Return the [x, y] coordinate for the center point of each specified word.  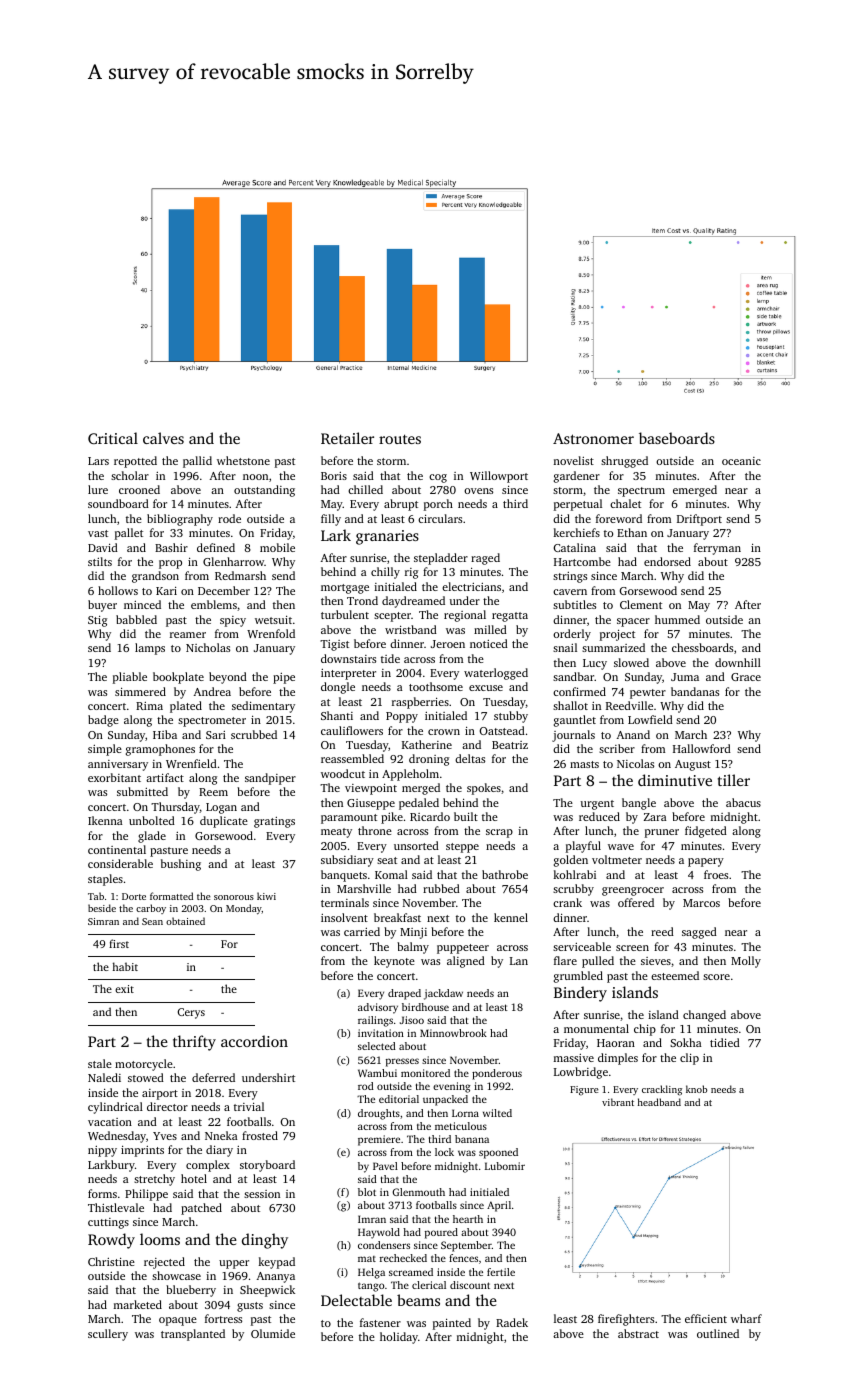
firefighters [626, 1320]
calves [163, 438]
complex [208, 1166]
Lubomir [505, 1166]
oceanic [741, 461]
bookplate [178, 678]
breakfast [397, 917]
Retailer [347, 438]
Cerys [191, 1013]
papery [706, 862]
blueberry [191, 1291]
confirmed [579, 691]
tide [390, 658]
